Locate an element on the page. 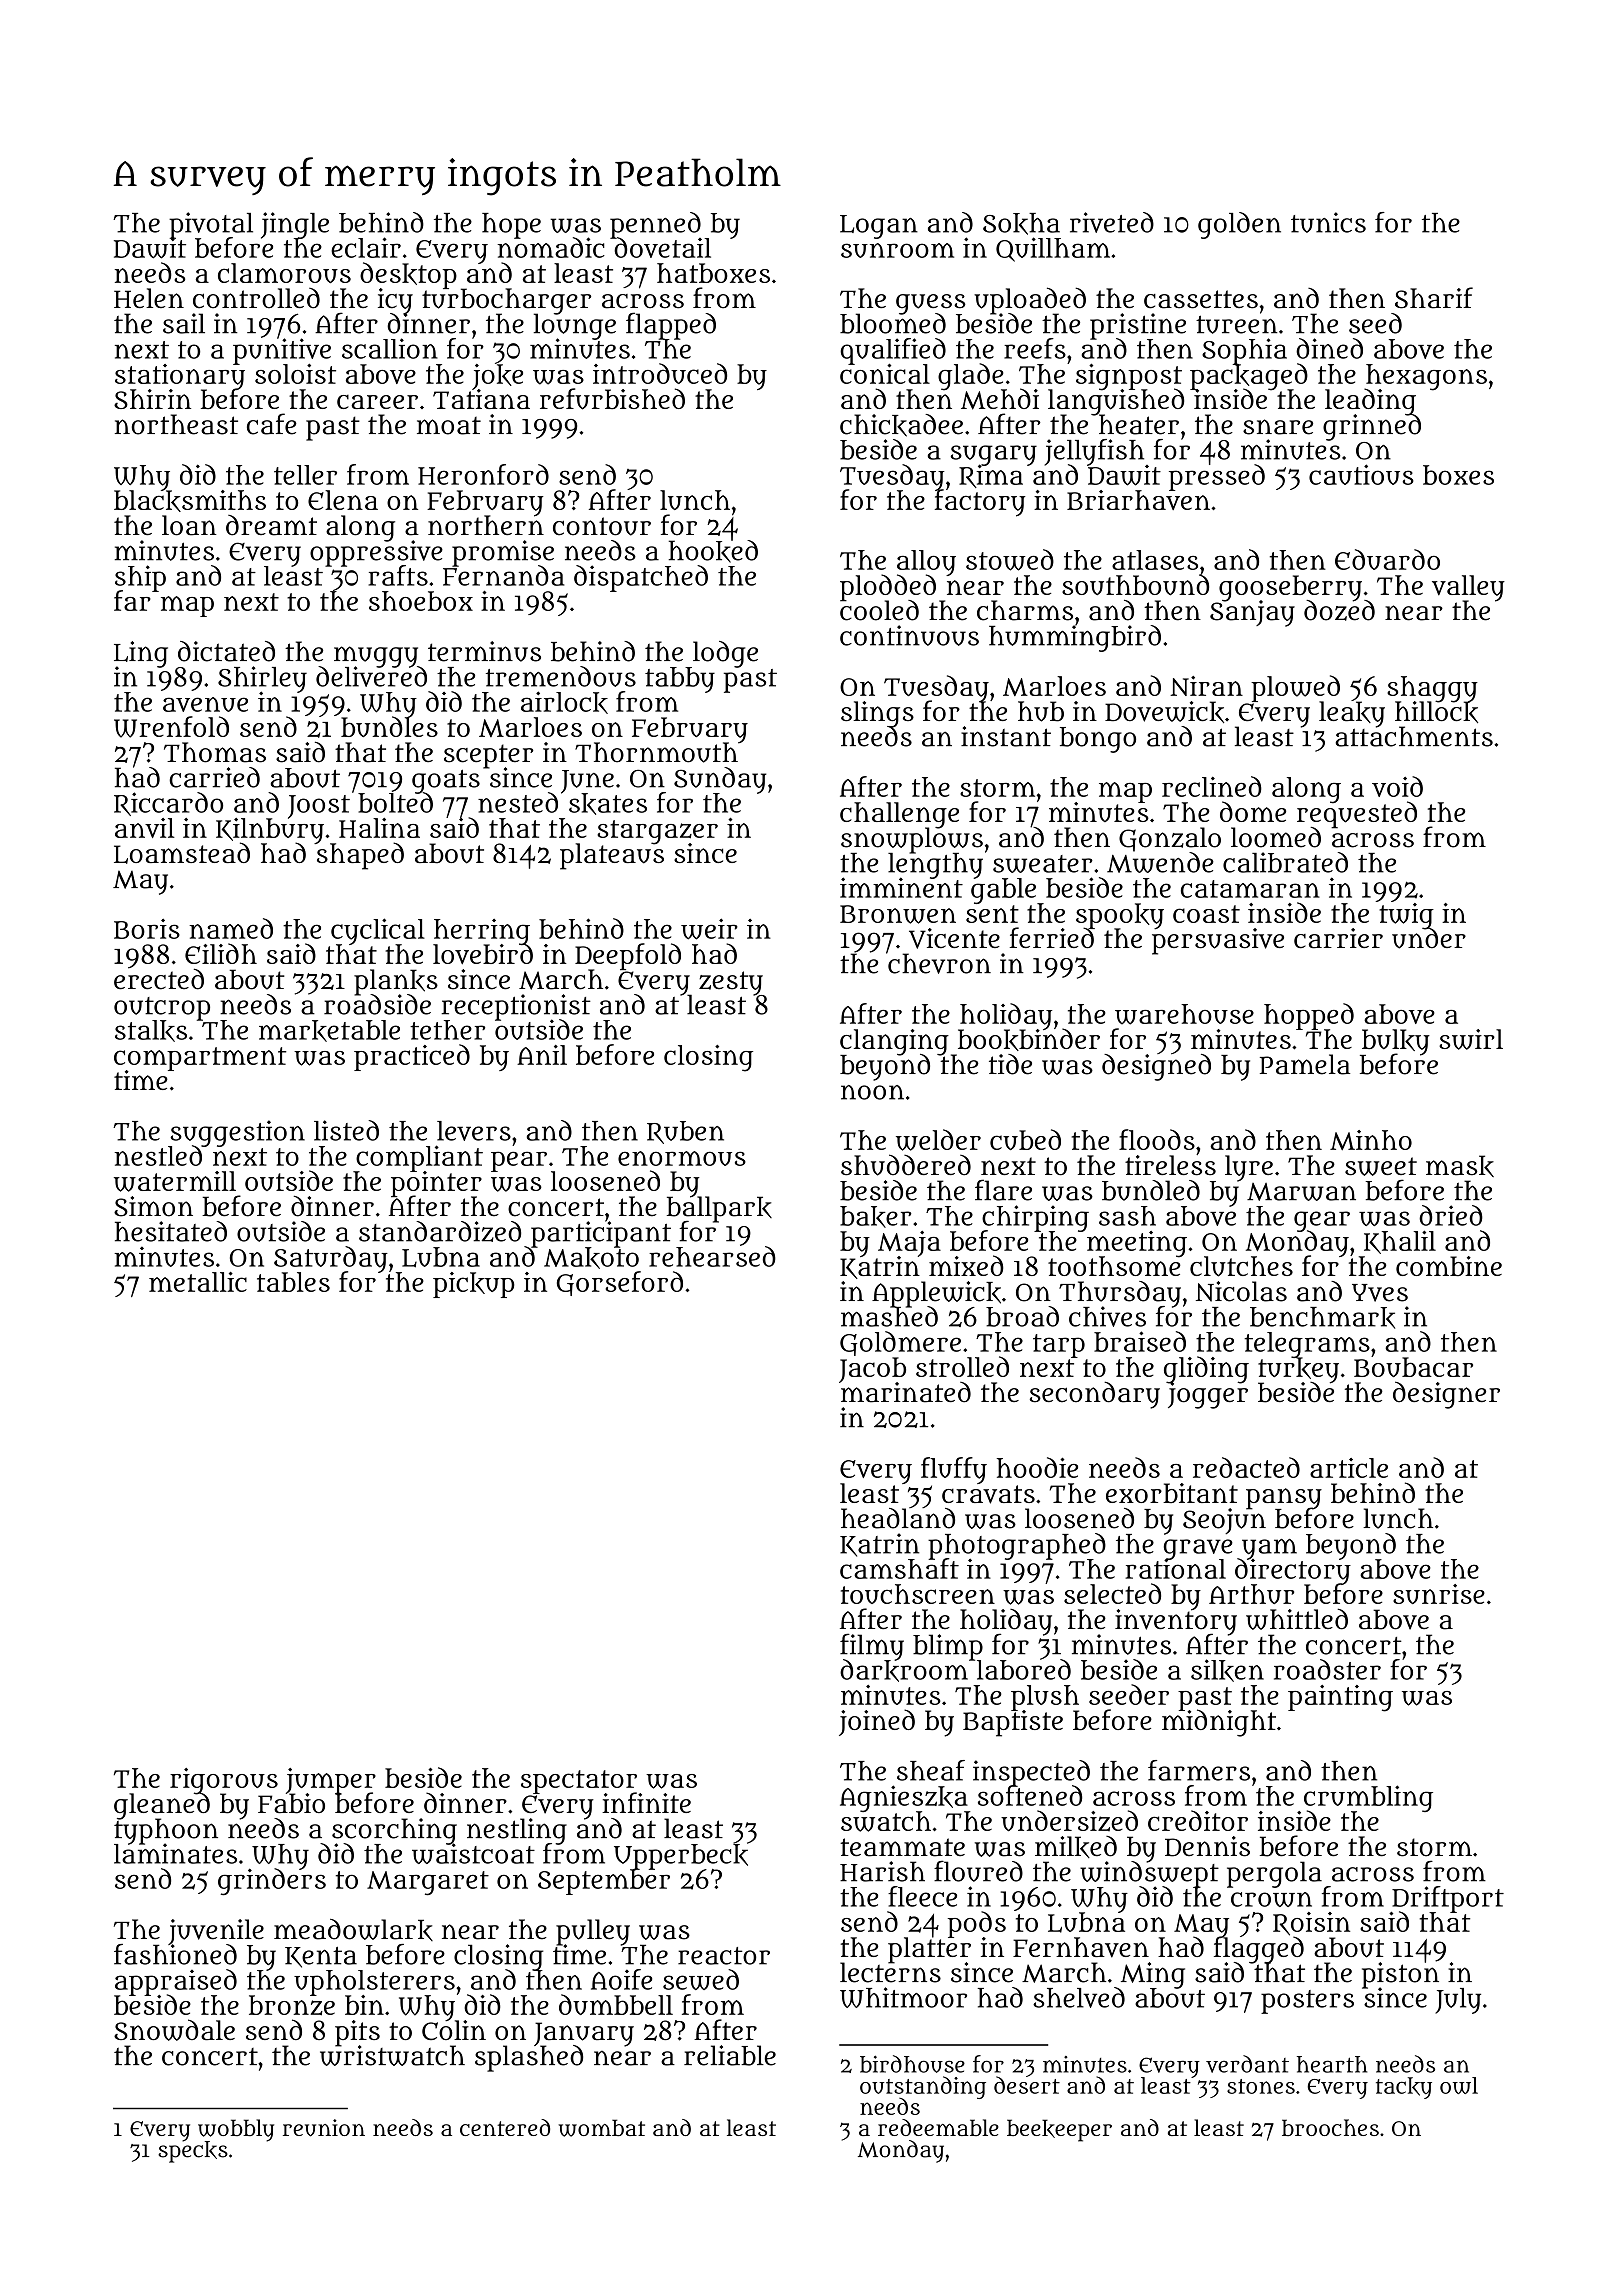 Image resolution: width=1620 pixels, height=2292 pixels. jingle is located at coordinates (295, 225).
